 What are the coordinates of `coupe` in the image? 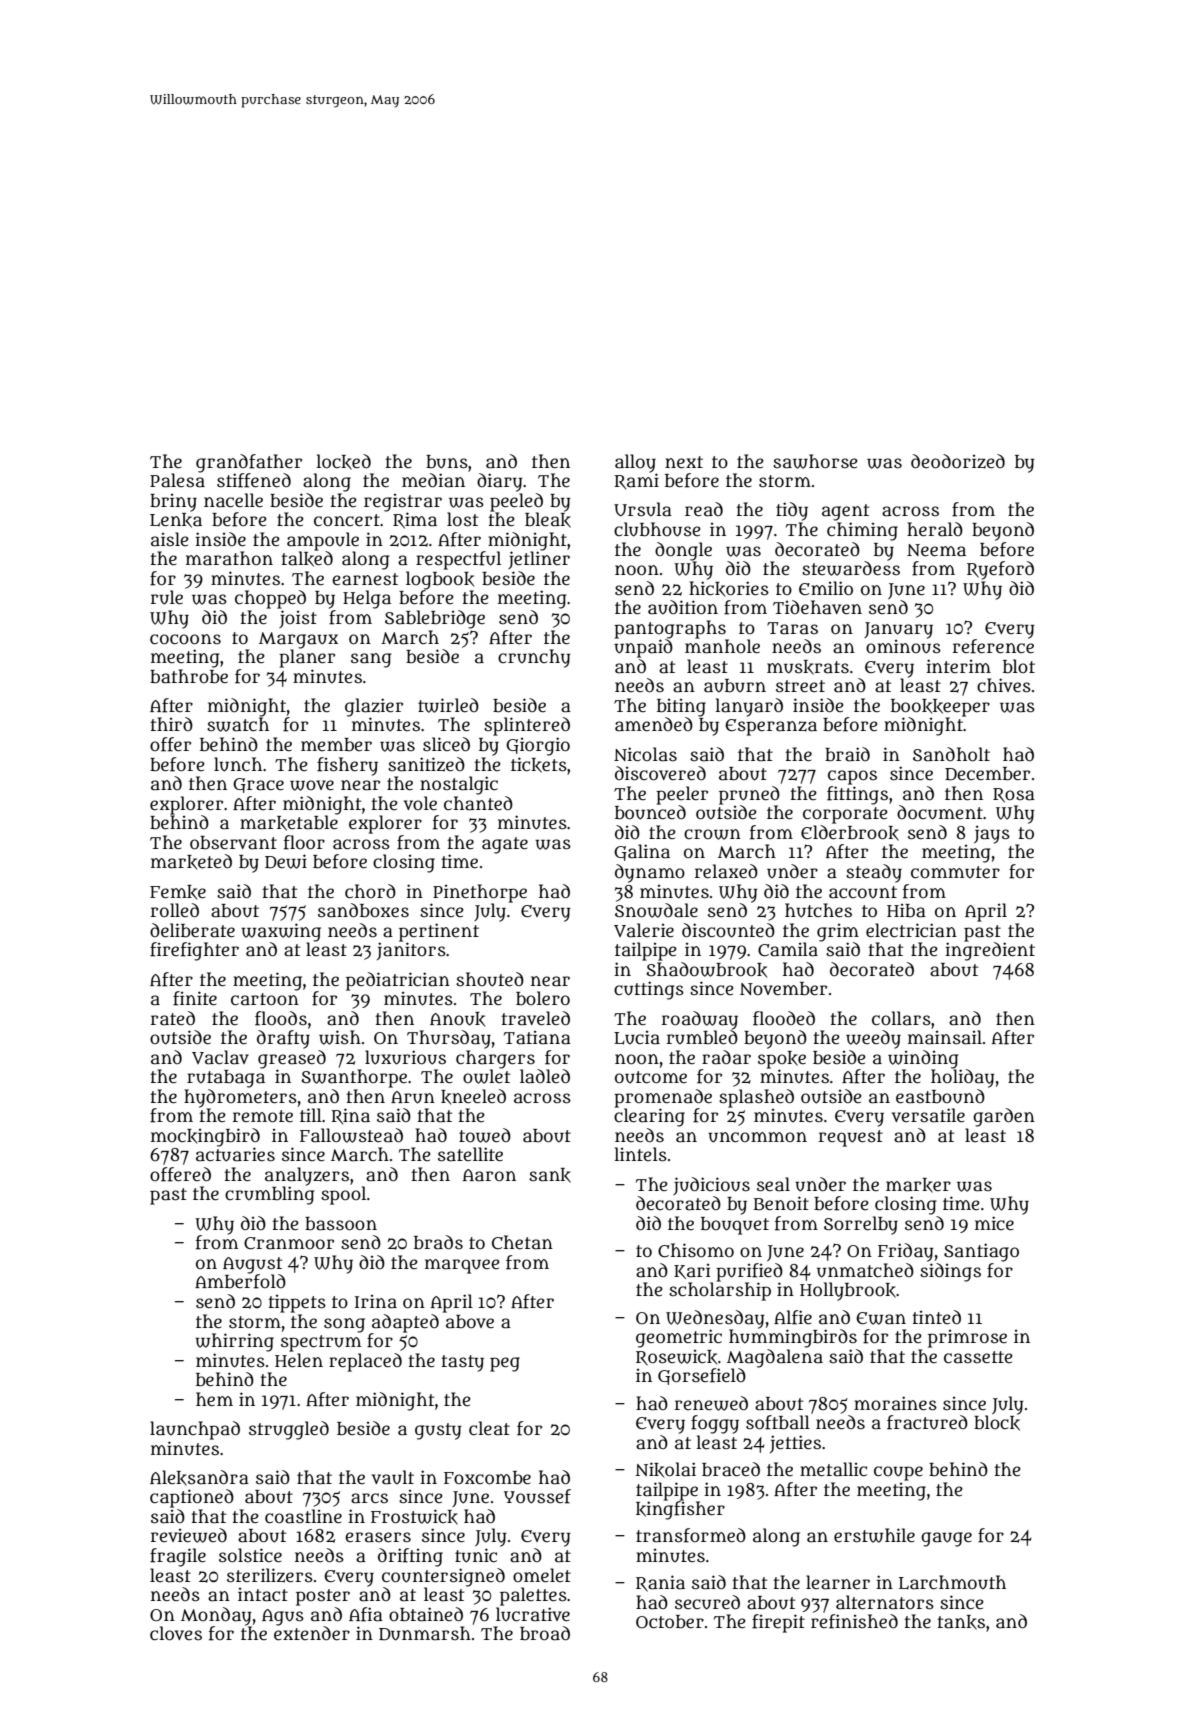 It's located at (898, 1473).
